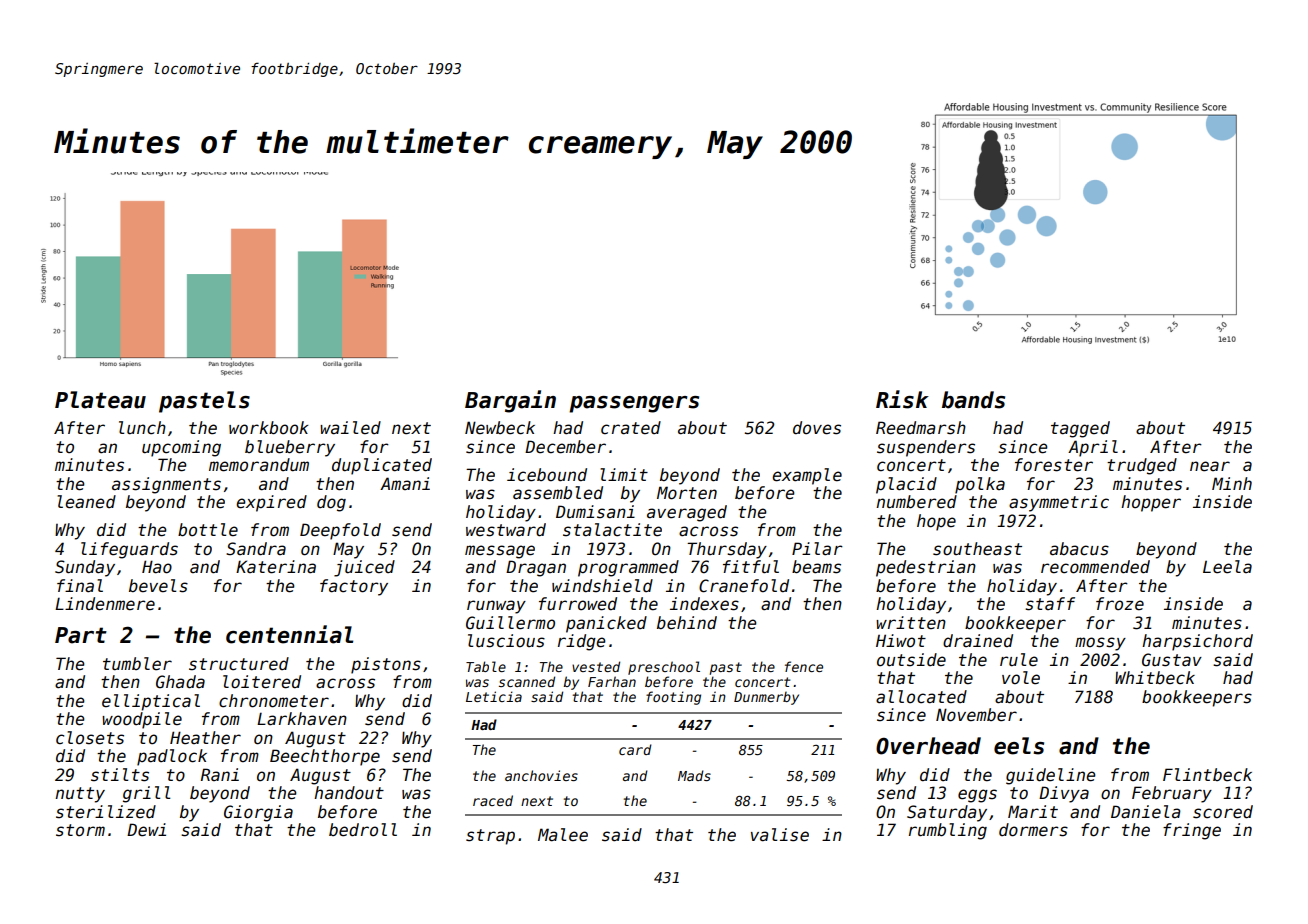 The width and height of the screenshot is (1308, 924). What do you see at coordinates (973, 400) in the screenshot?
I see `bands` at bounding box center [973, 400].
